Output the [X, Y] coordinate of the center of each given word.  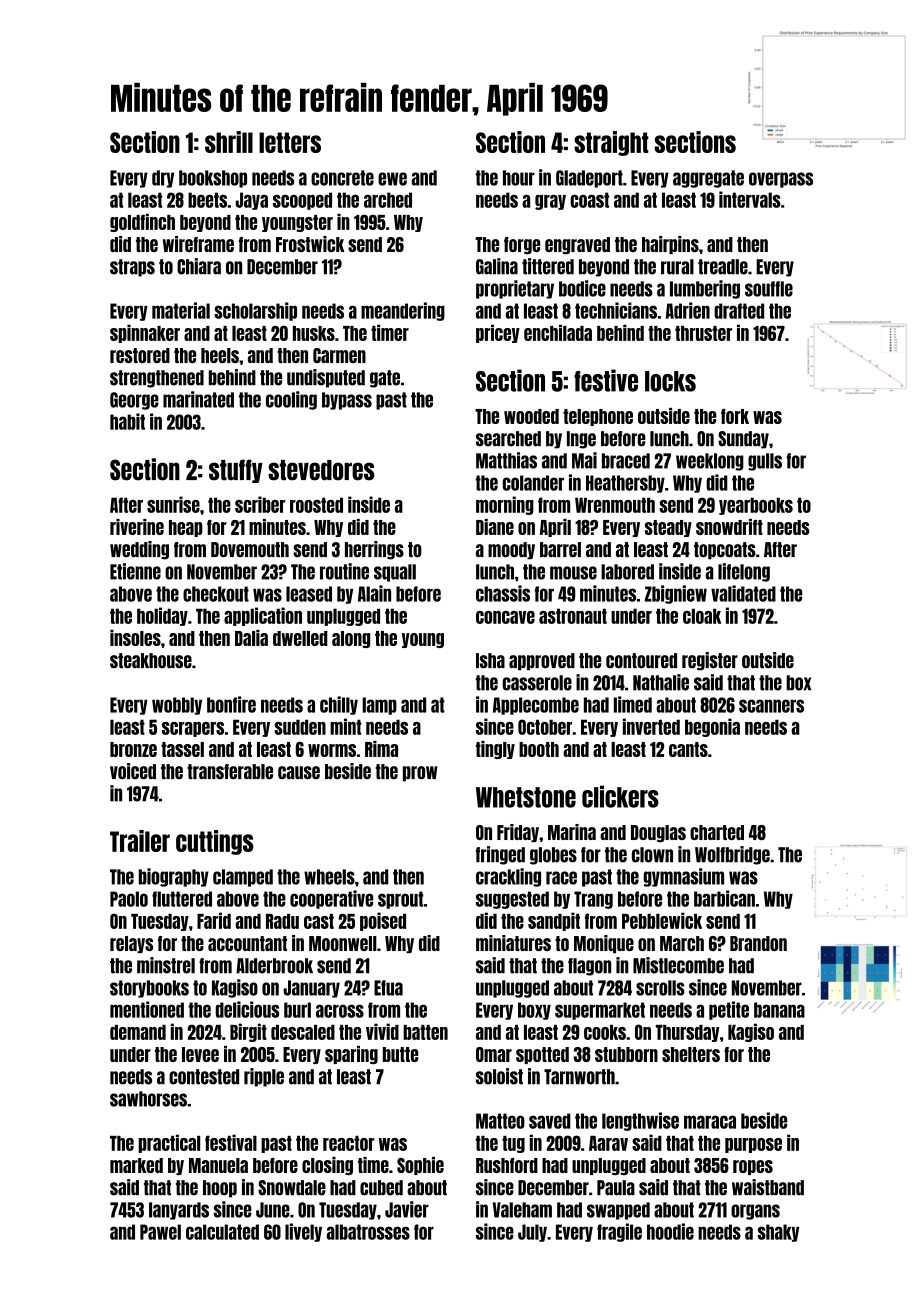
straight [611, 143]
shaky [778, 1233]
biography [174, 877]
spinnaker [145, 333]
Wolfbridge [732, 855]
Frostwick [310, 244]
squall [395, 573]
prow [420, 774]
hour [519, 178]
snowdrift [729, 527]
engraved [577, 246]
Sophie [420, 1166]
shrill [229, 142]
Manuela [218, 1165]
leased [309, 594]
